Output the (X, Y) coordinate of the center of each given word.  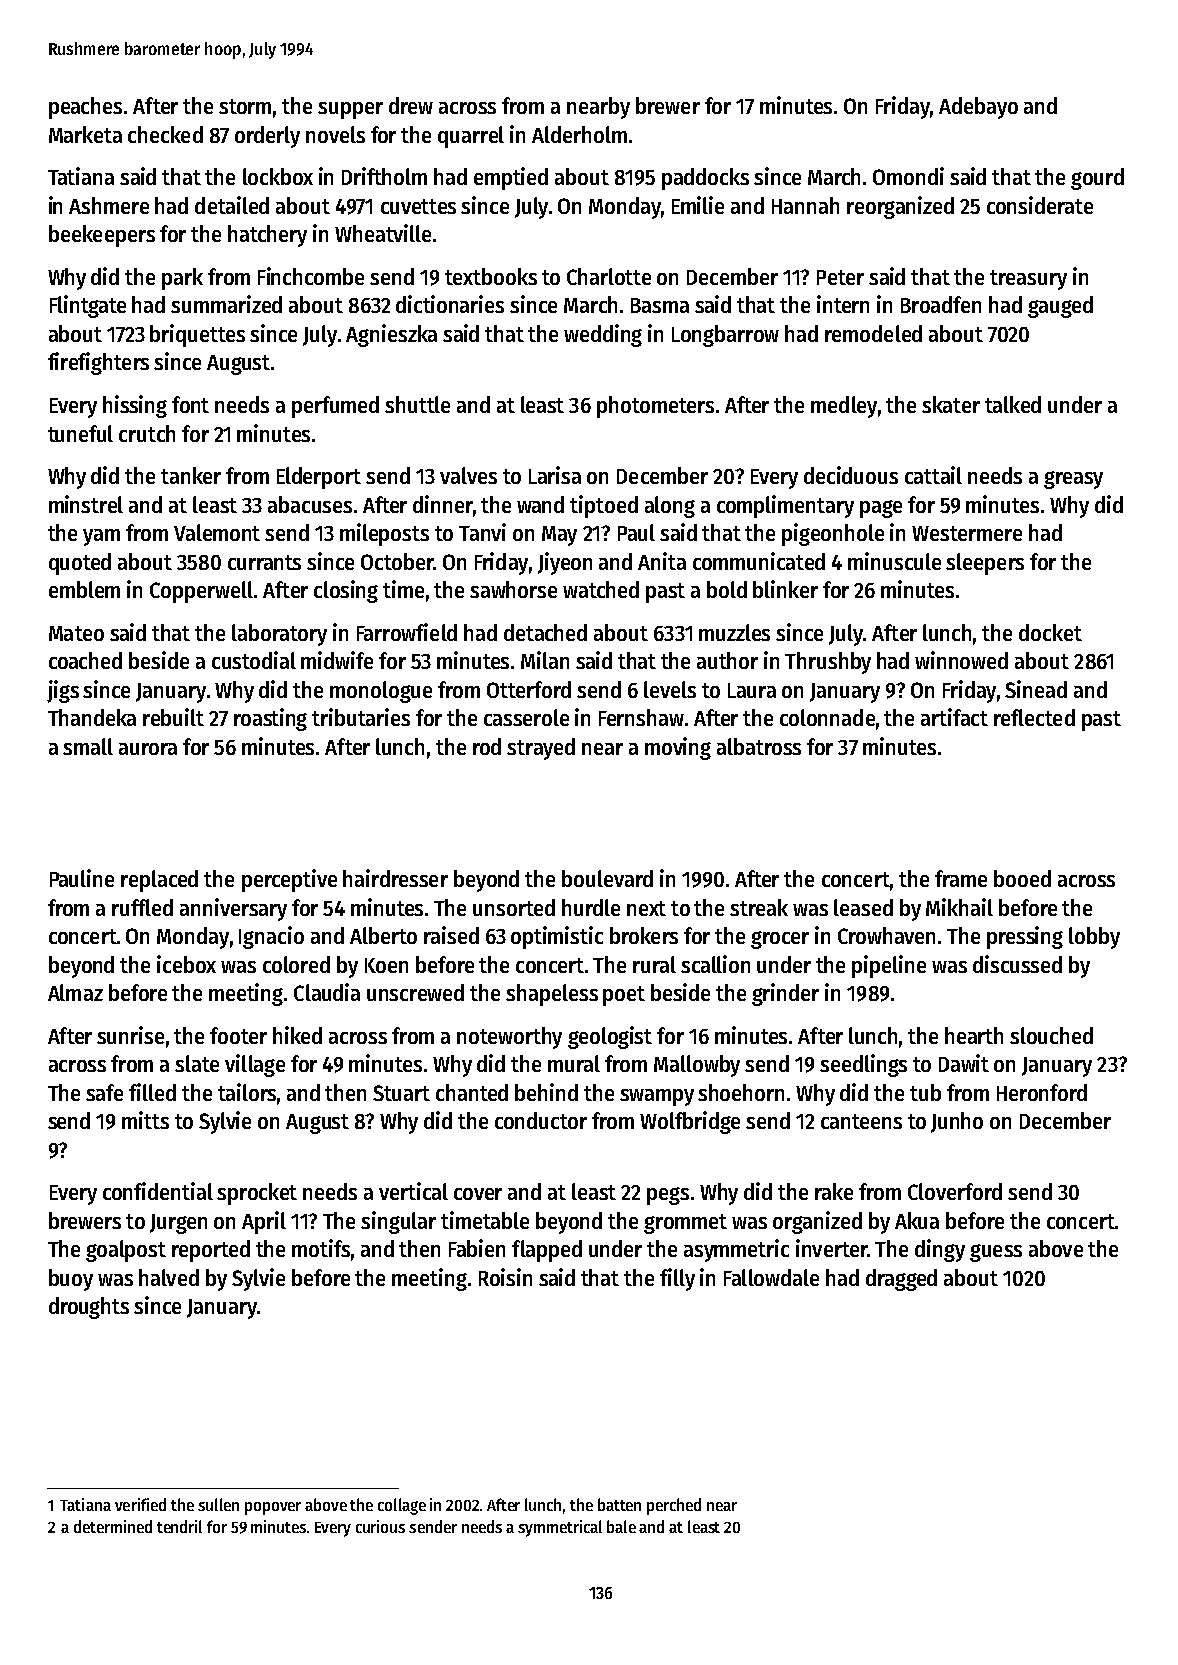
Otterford (529, 689)
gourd (1097, 179)
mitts (145, 1120)
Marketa (85, 134)
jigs (63, 691)
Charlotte (609, 276)
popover (273, 1508)
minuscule (894, 561)
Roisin (505, 1277)
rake (834, 1191)
